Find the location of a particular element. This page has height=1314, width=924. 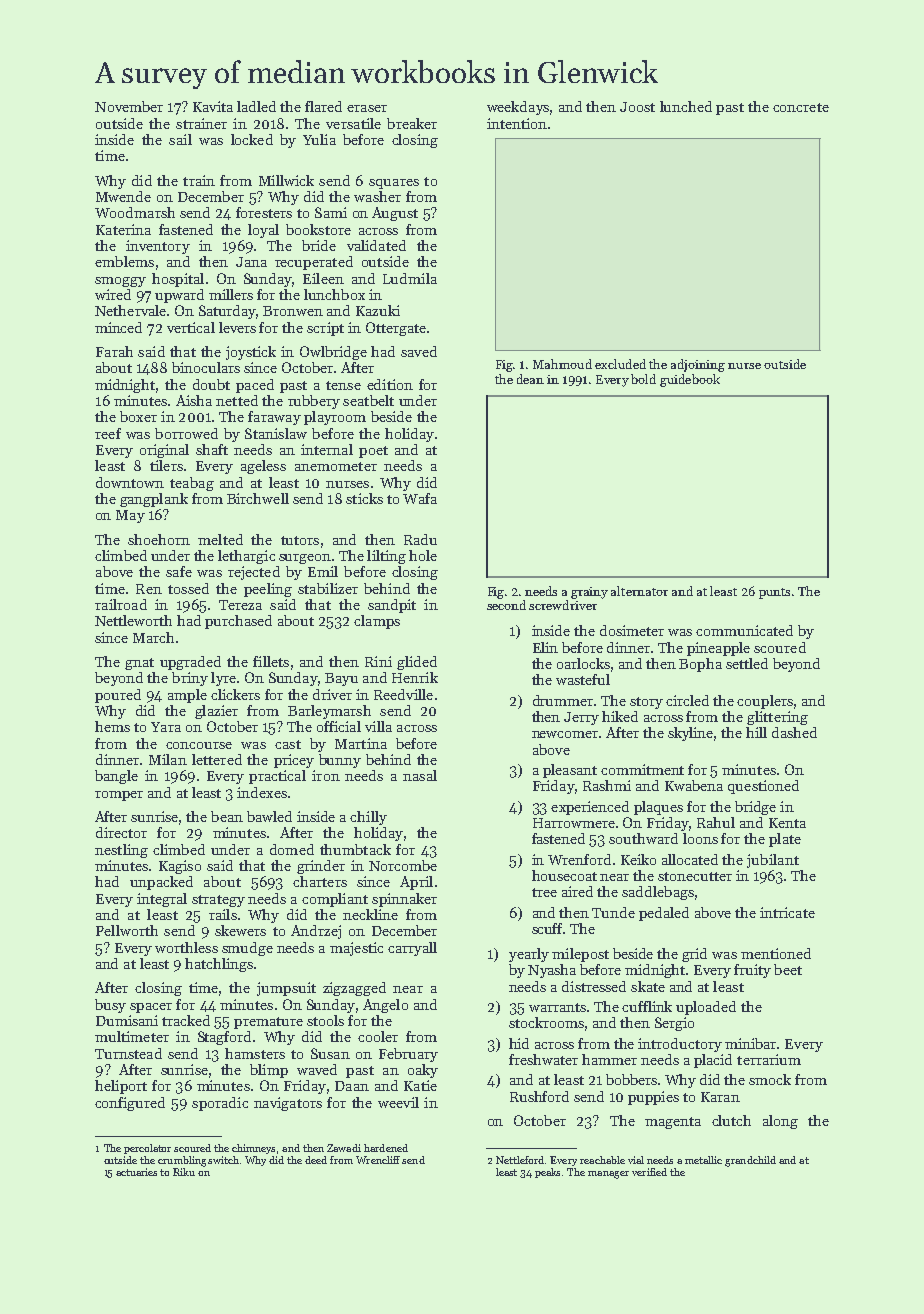

Yulia is located at coordinates (319, 139).
